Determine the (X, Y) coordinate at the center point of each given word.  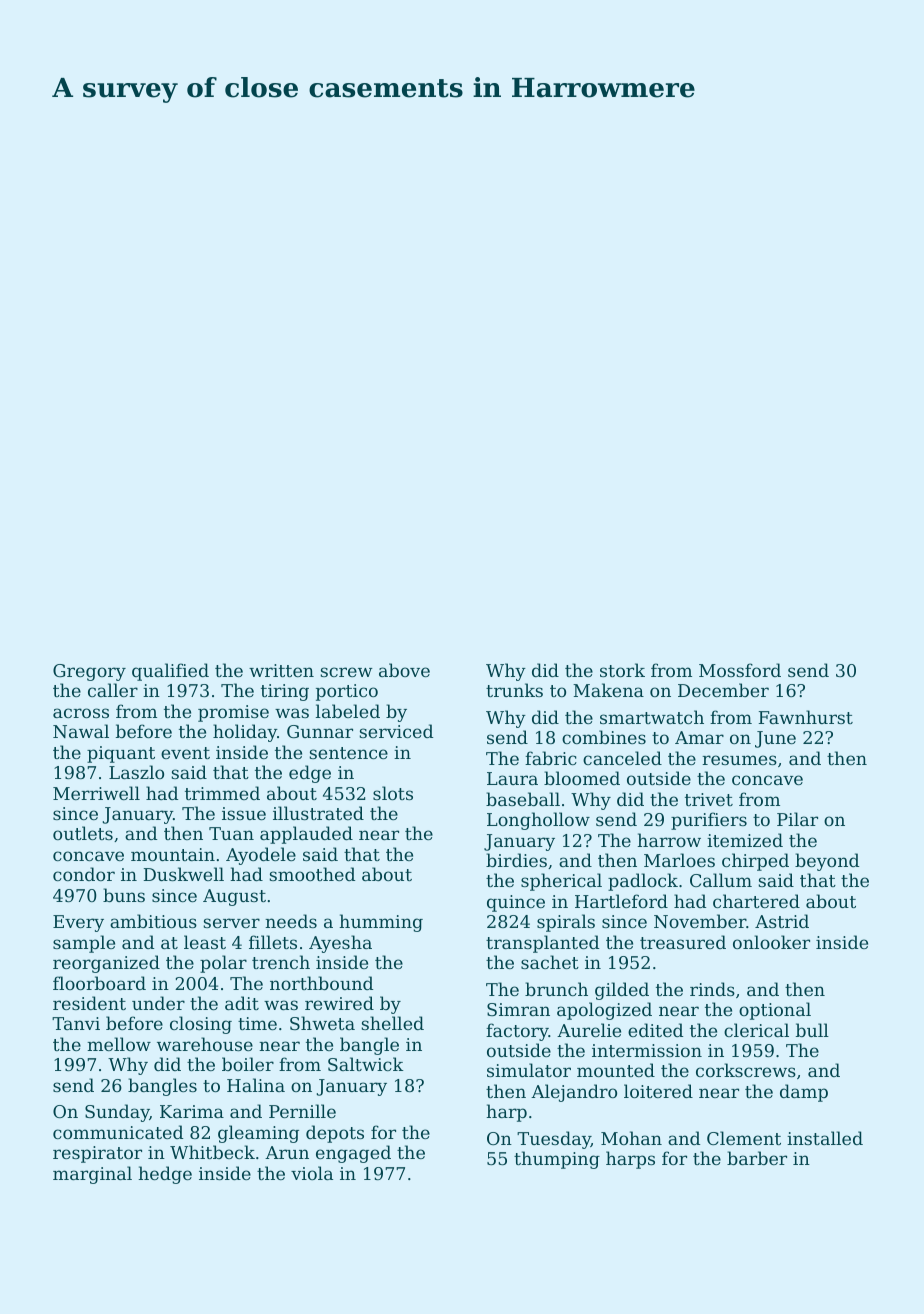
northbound (321, 983)
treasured (683, 942)
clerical (756, 1030)
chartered (756, 901)
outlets (83, 833)
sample (84, 944)
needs (291, 921)
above (404, 670)
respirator (97, 1154)
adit (242, 1003)
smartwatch (652, 717)
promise (233, 713)
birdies (516, 860)
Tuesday (554, 1140)
